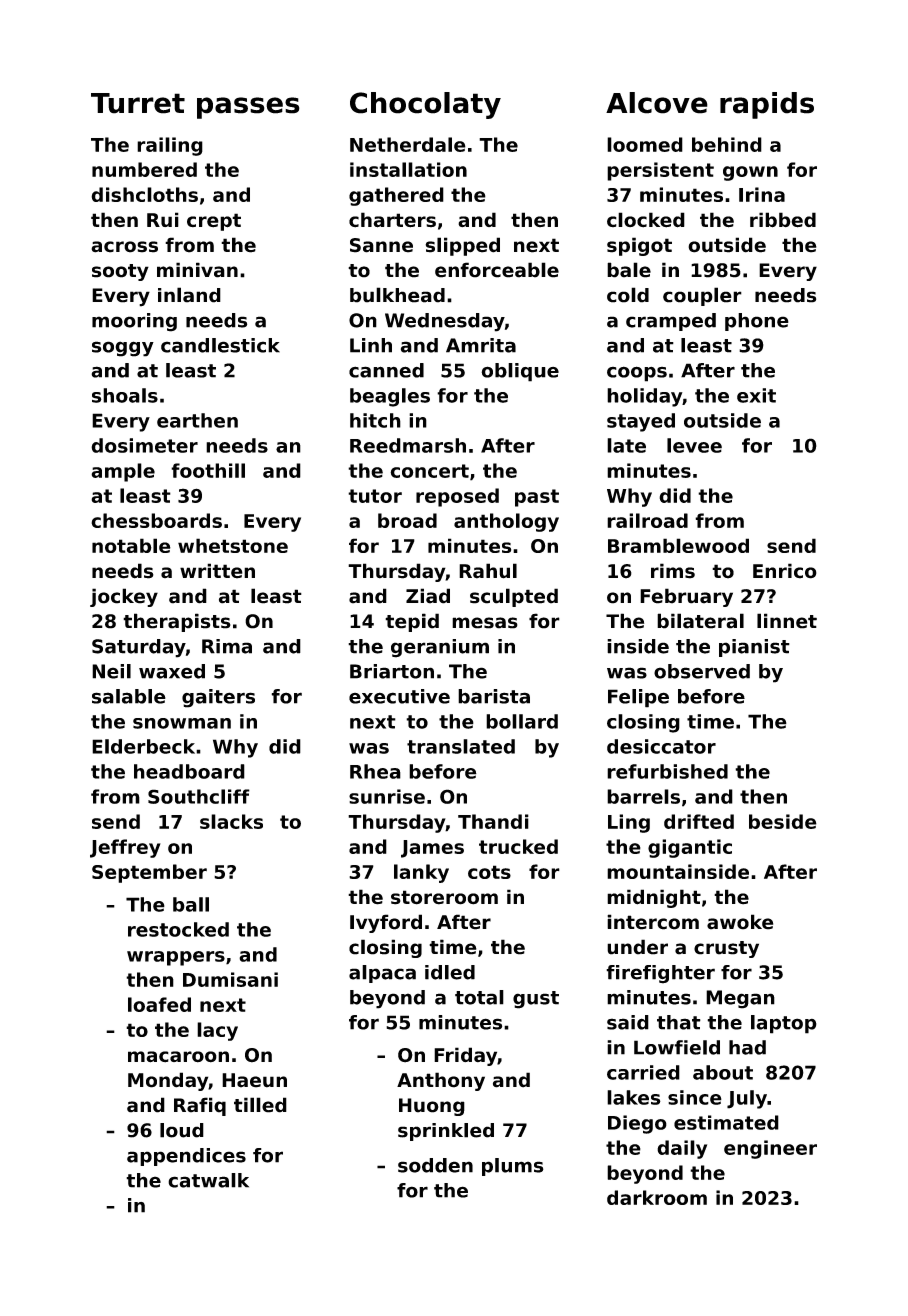  I want to click on catwalk, so click(208, 1180).
